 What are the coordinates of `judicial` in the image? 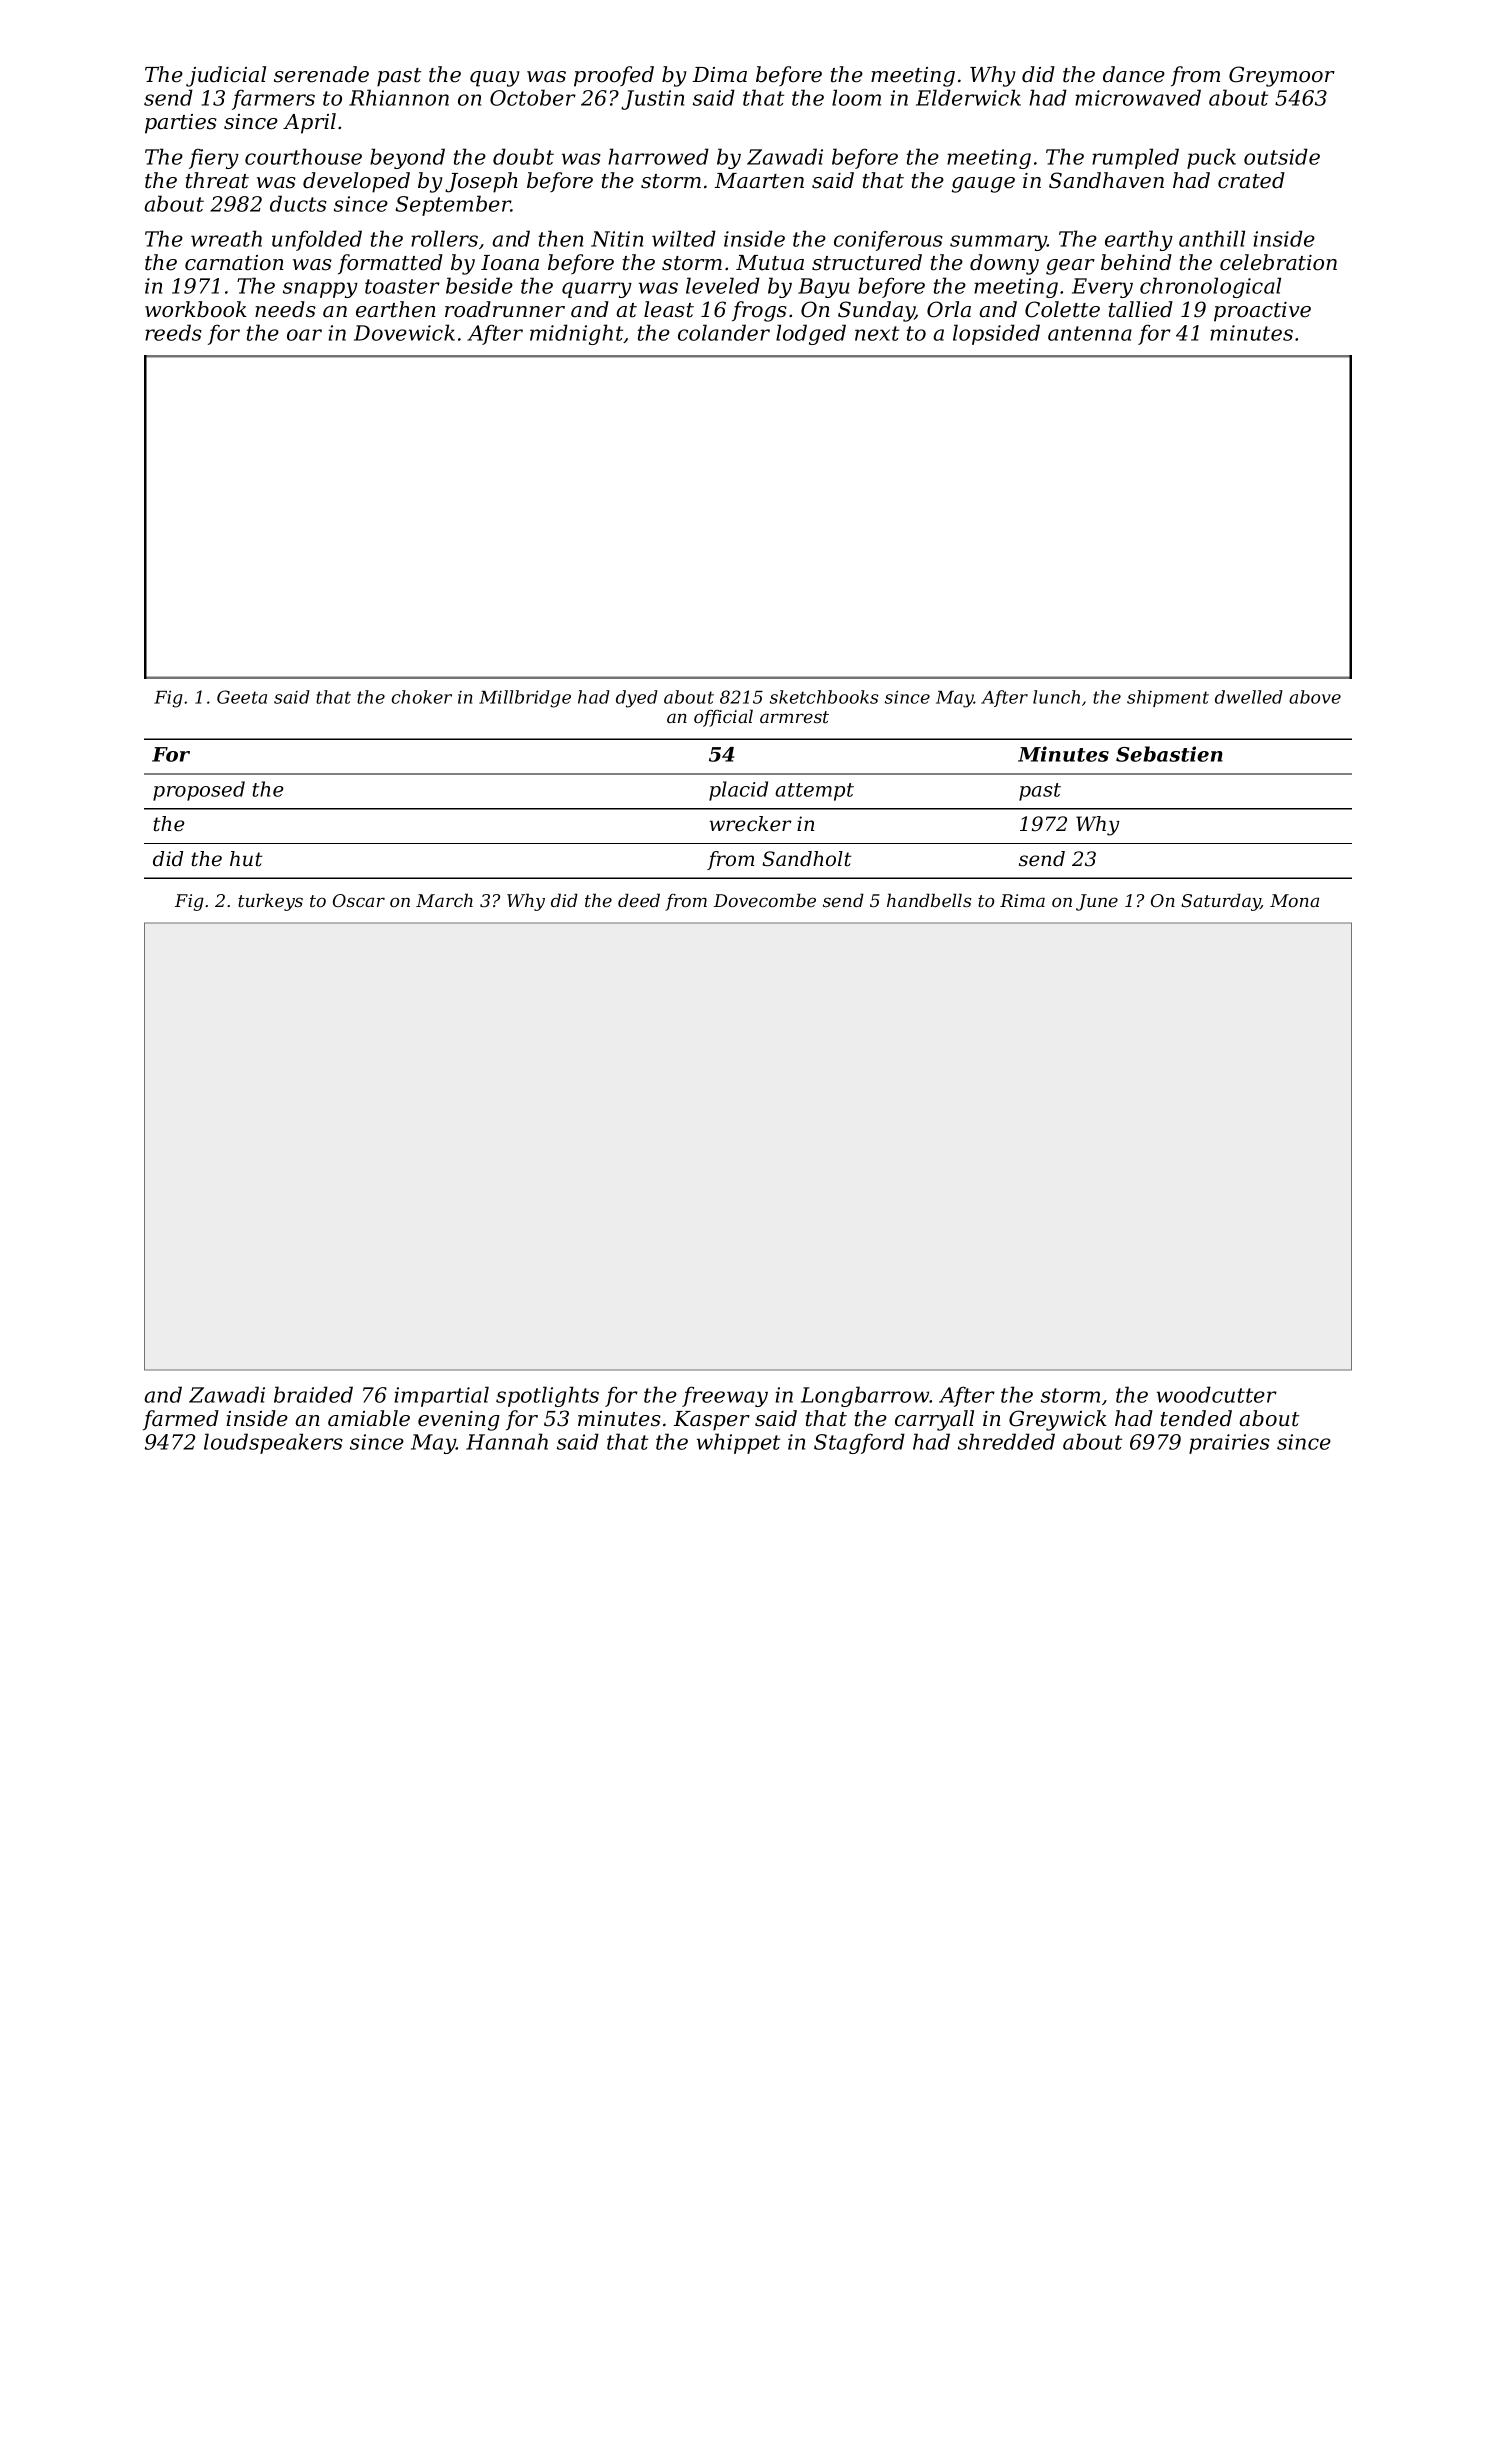 It's located at (226, 76).
